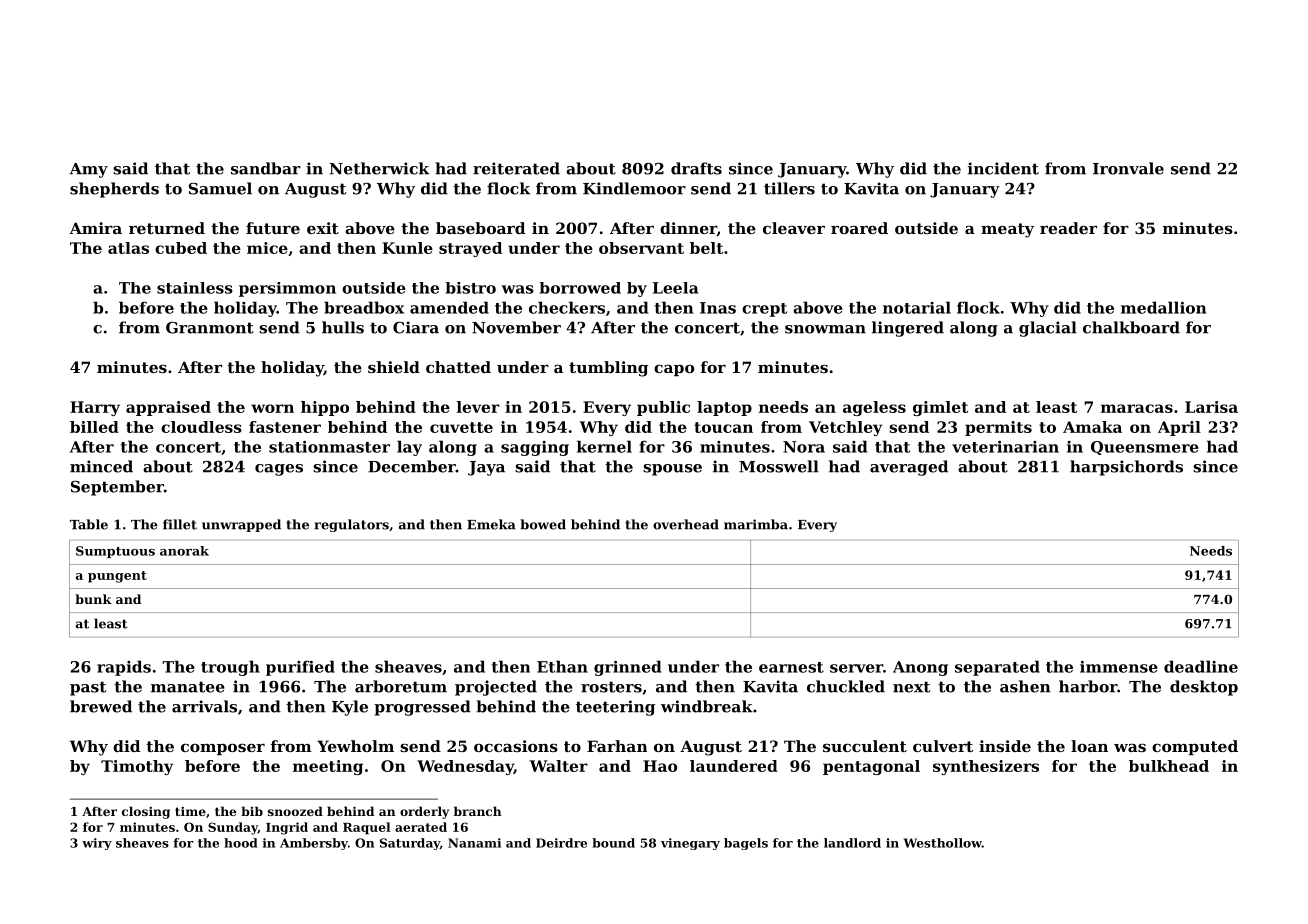 This screenshot has width=1308, height=924. I want to click on Netherwick, so click(379, 168).
